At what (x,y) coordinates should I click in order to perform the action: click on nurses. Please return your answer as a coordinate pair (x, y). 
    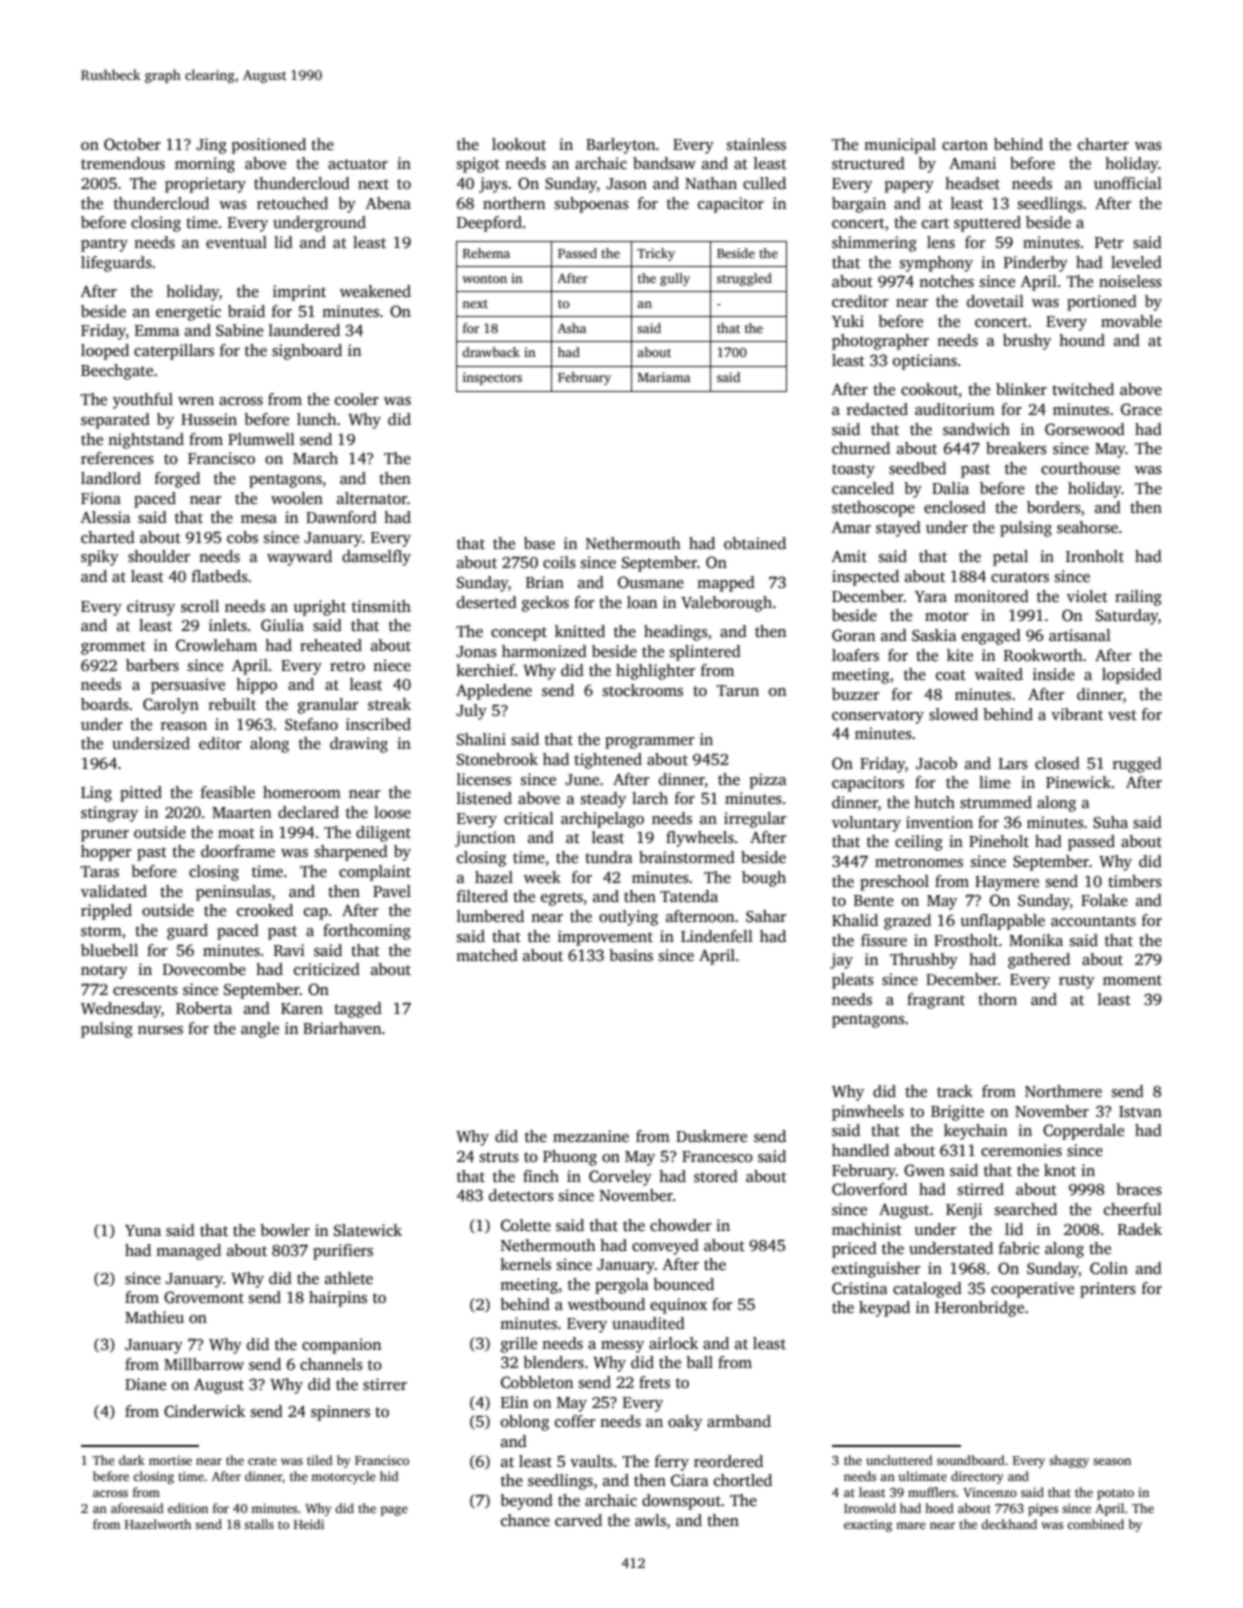
    Looking at the image, I should click on (160, 1030).
